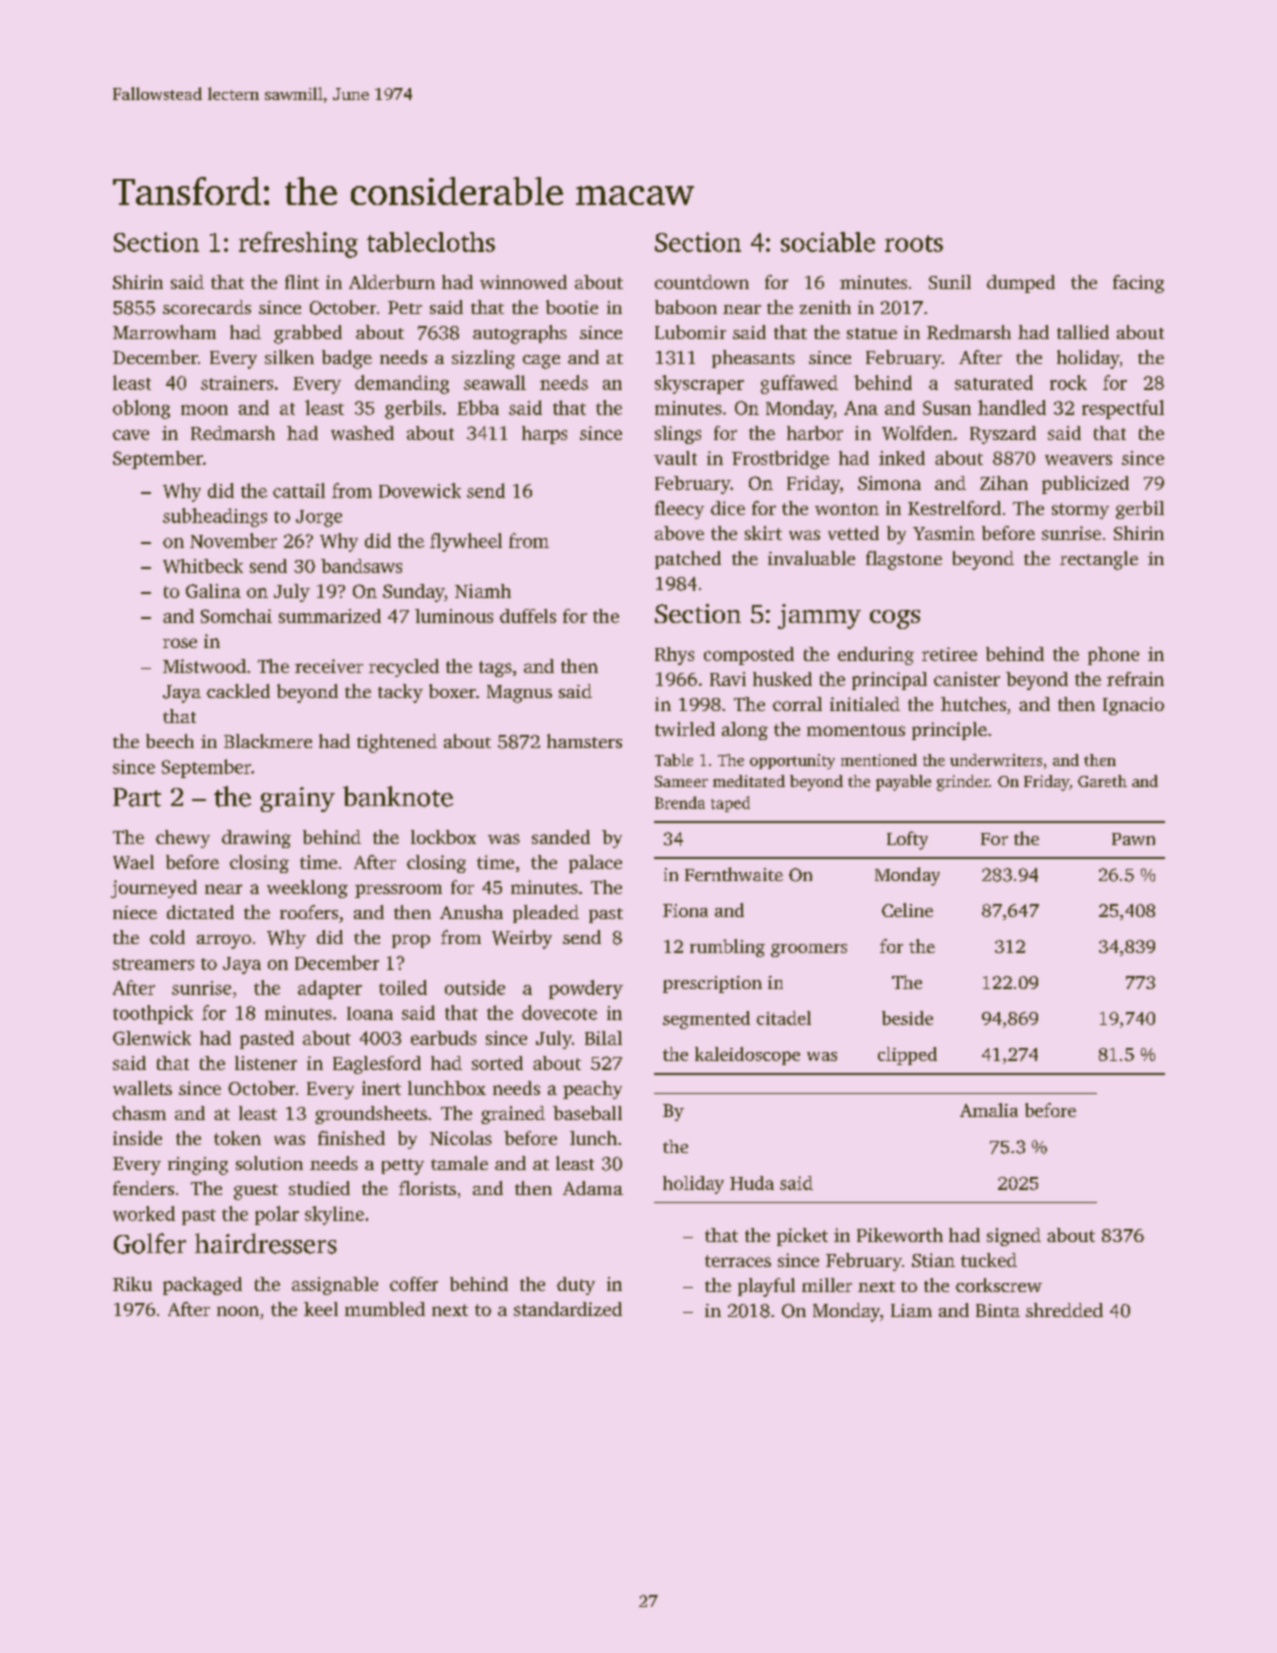 This page has height=1653, width=1277. Describe the element at coordinates (200, 912) in the page. I see `dictated` at that location.
